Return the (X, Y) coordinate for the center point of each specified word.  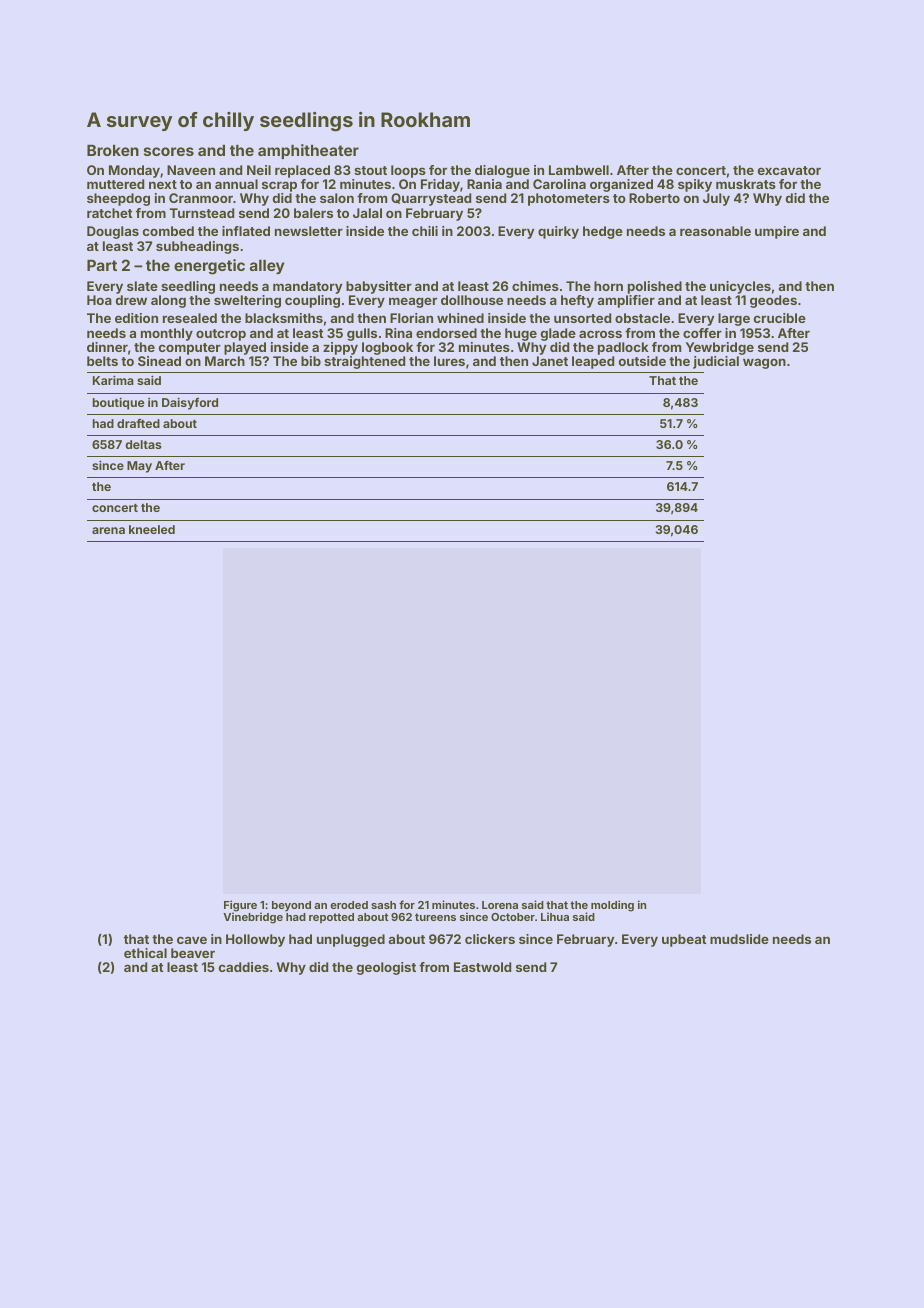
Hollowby (255, 940)
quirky (558, 232)
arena (108, 530)
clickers (490, 939)
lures (449, 361)
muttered (115, 184)
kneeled (152, 529)
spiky (695, 185)
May (139, 467)
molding (612, 906)
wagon (764, 363)
